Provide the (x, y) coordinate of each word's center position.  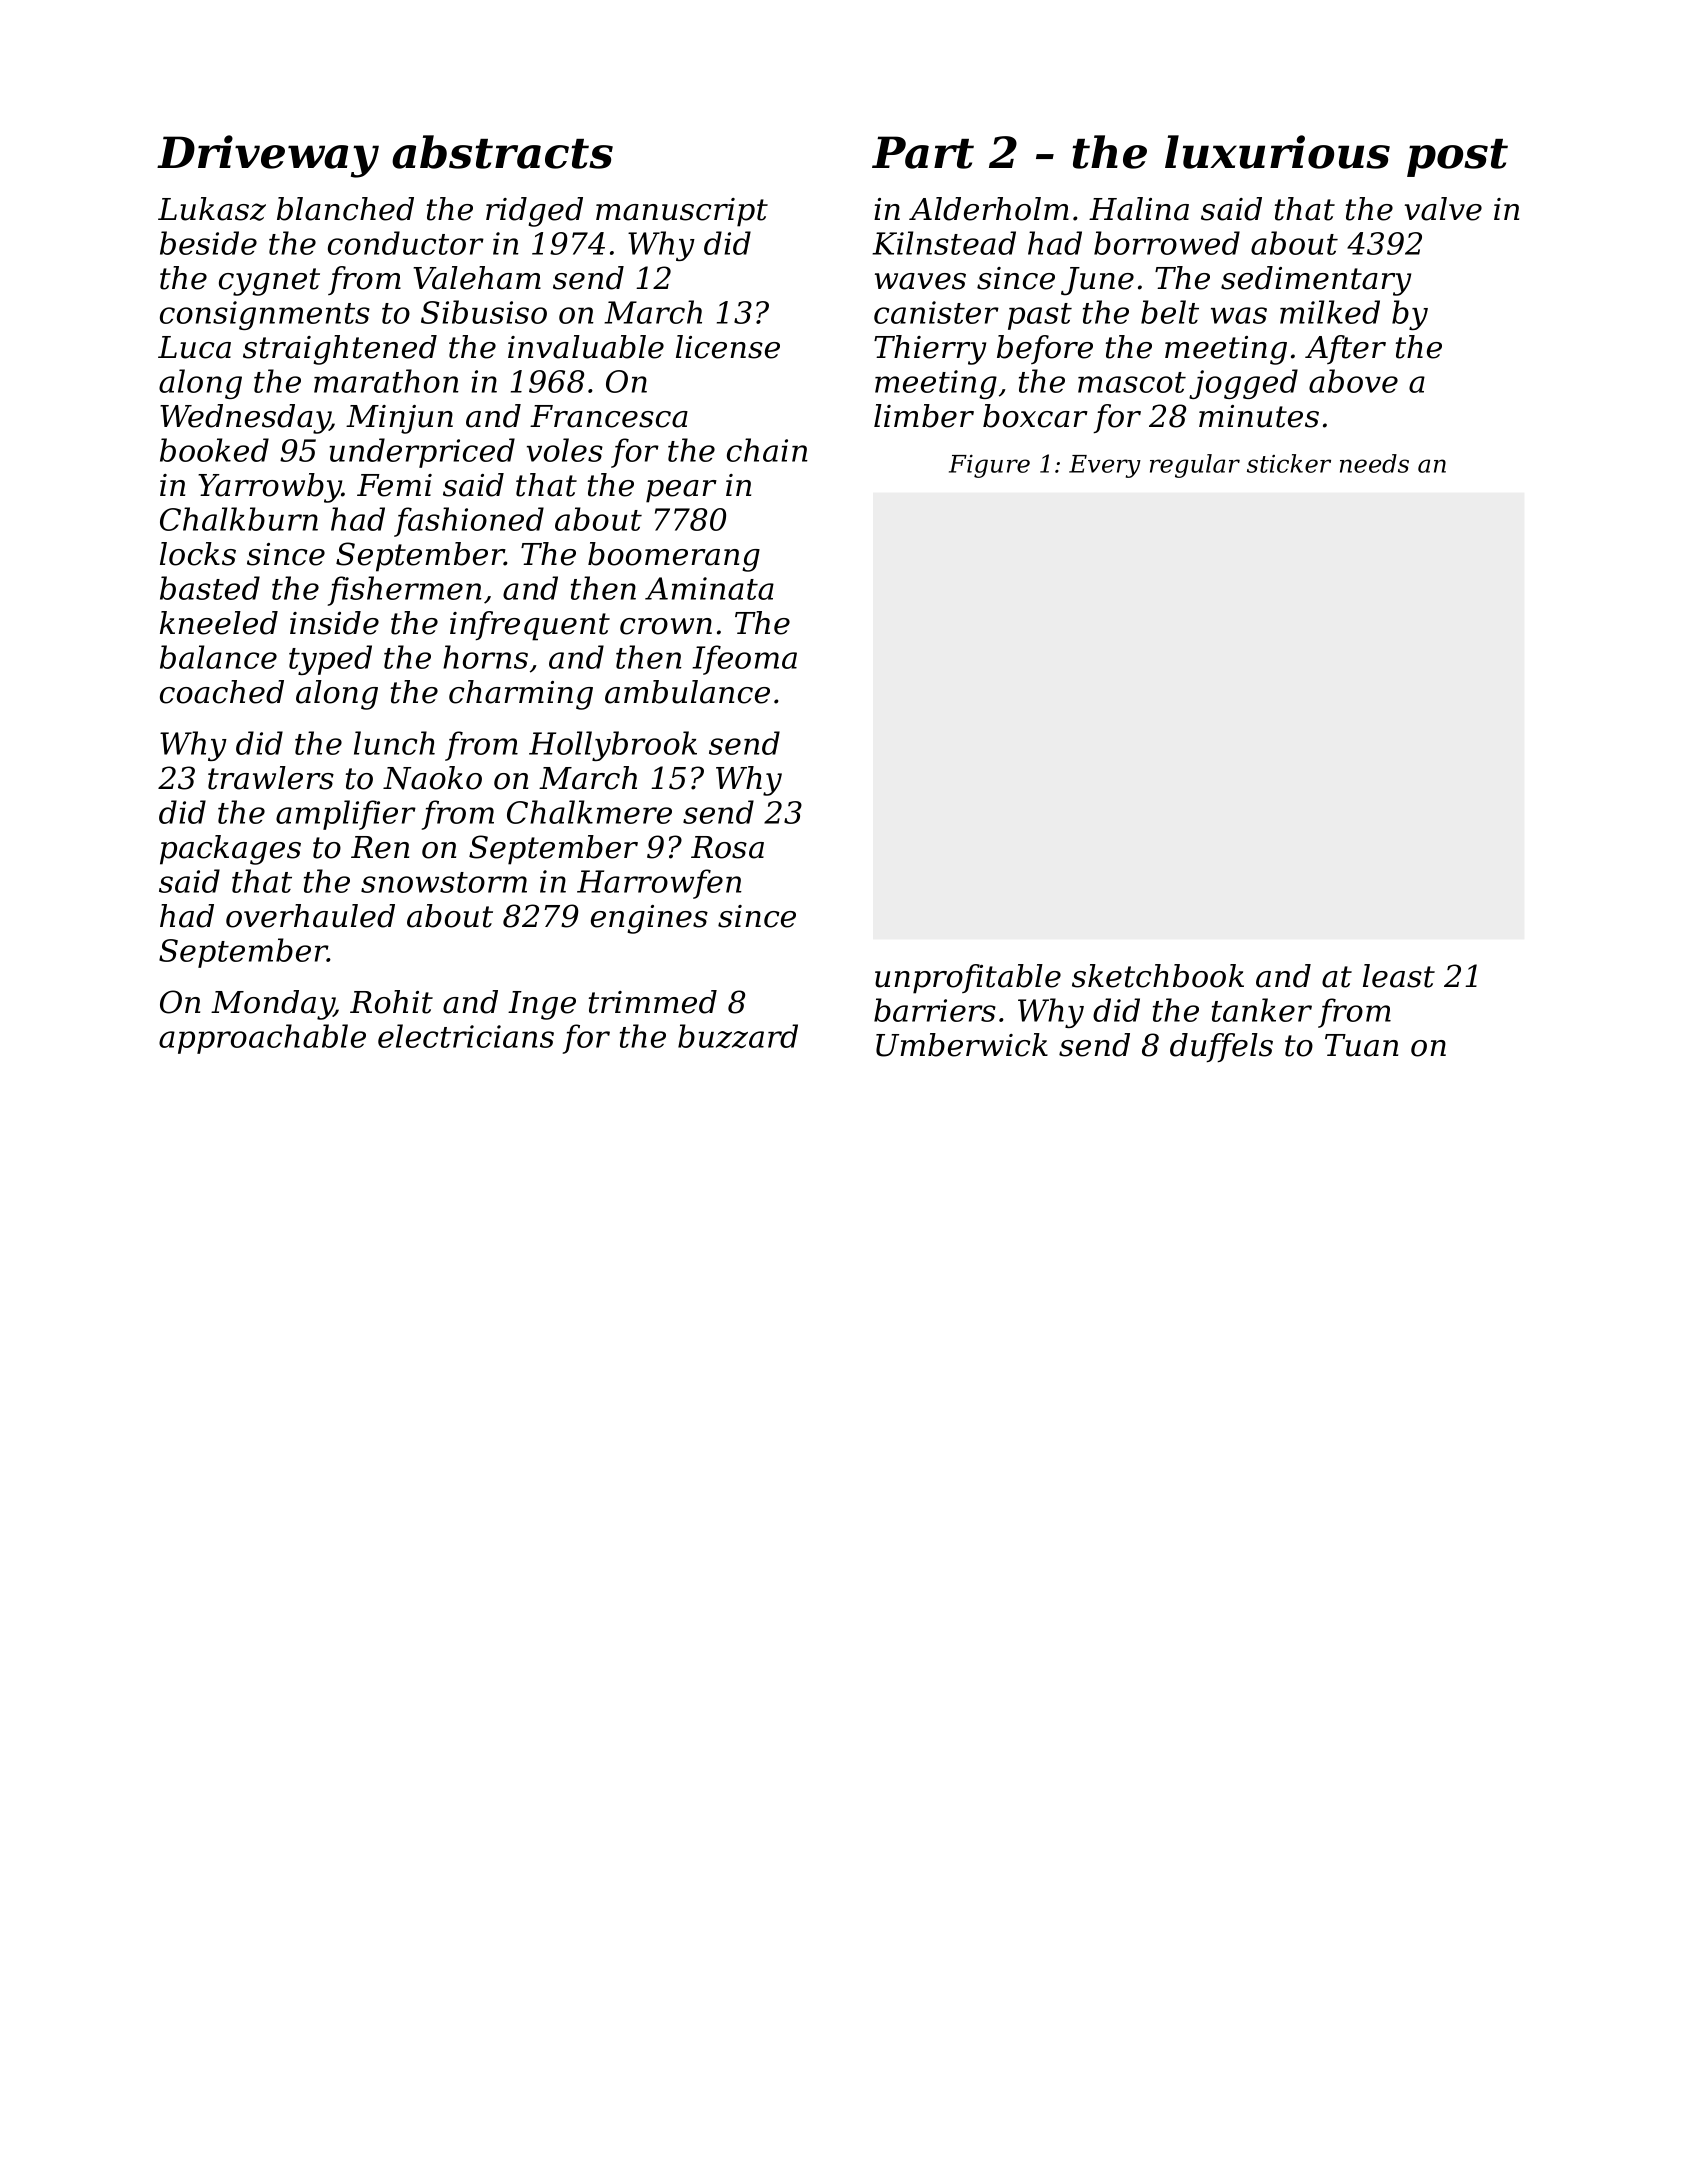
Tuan (1361, 1045)
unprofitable (968, 979)
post (1457, 158)
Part (923, 152)
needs (1374, 463)
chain (767, 450)
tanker (1262, 1010)
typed (330, 660)
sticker (1289, 463)
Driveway (268, 156)
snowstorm (444, 882)
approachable (262, 1039)
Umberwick (962, 1045)
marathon (386, 381)
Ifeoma (744, 660)
